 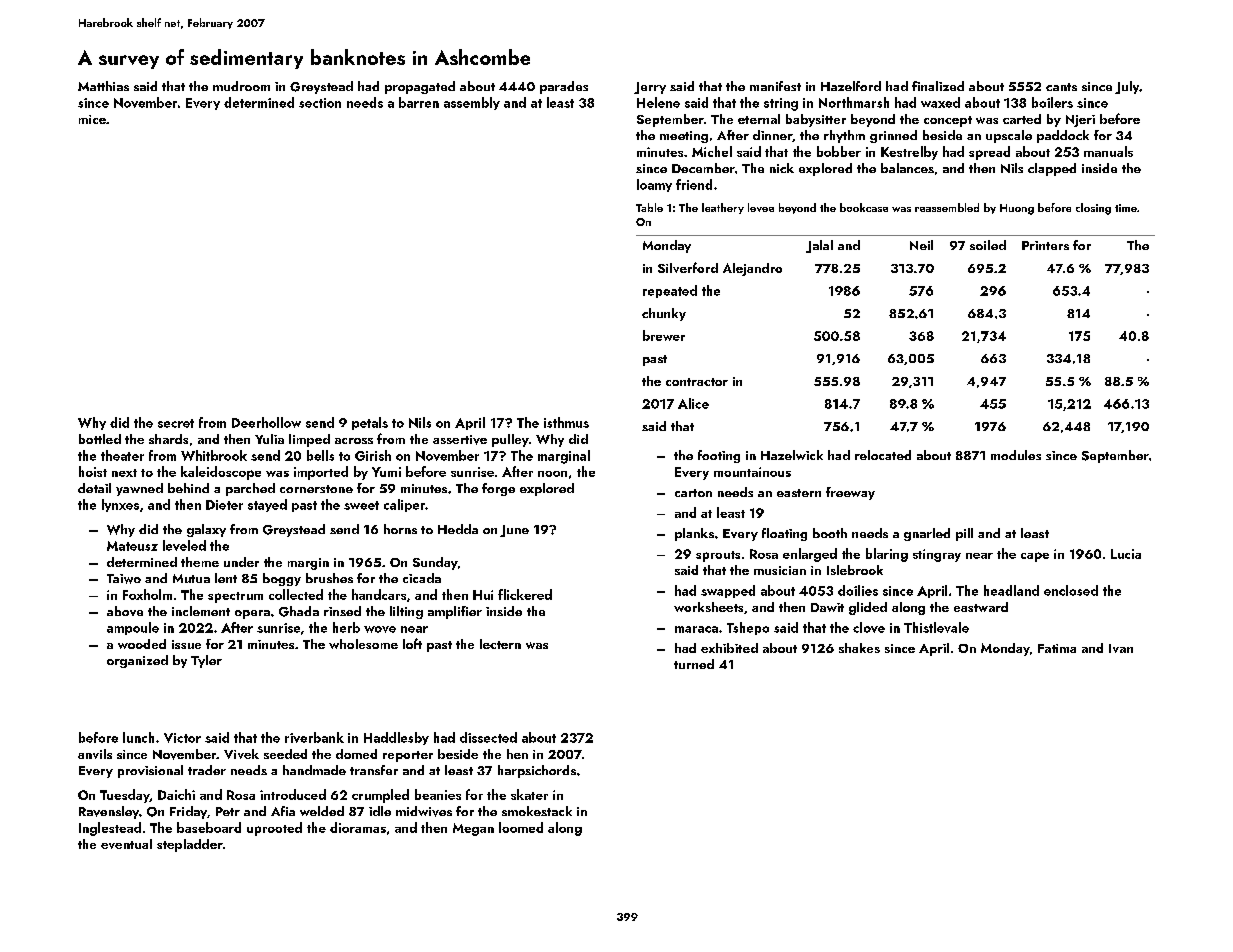 What do you see at coordinates (126, 844) in the screenshot?
I see `eventual` at bounding box center [126, 844].
